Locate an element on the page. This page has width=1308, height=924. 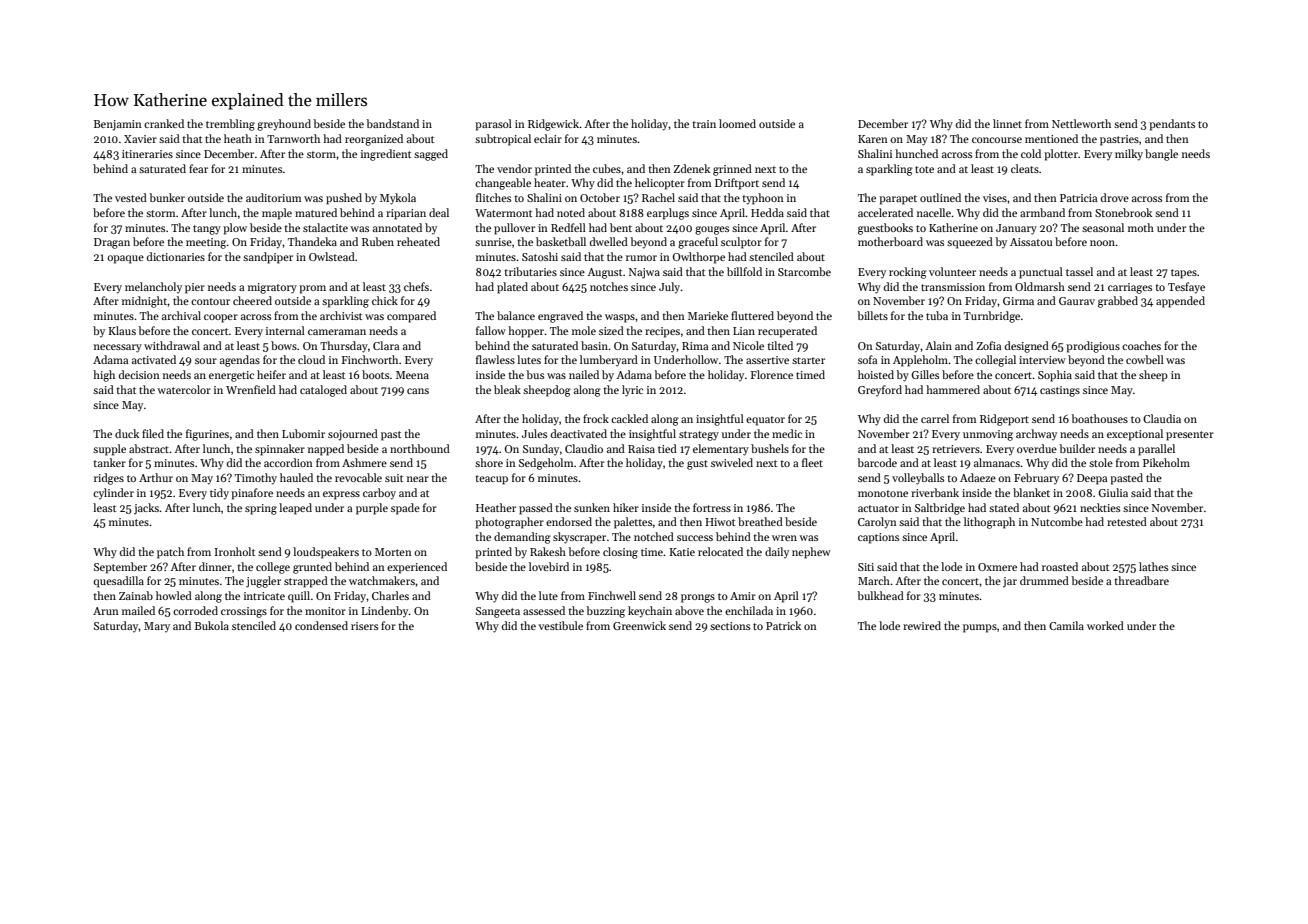
vested is located at coordinates (131, 197).
